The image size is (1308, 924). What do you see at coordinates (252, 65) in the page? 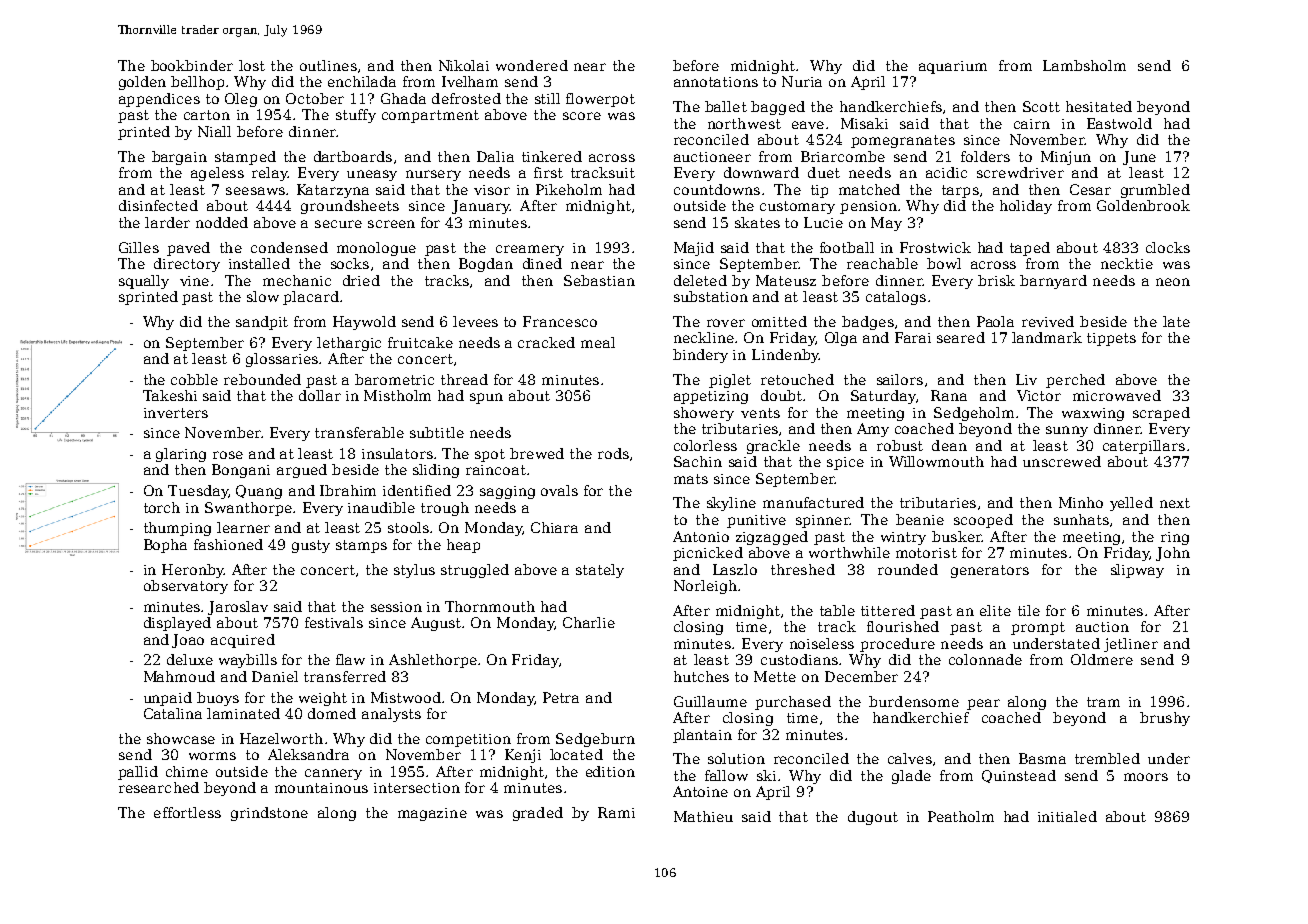
I see `lost` at bounding box center [252, 65].
